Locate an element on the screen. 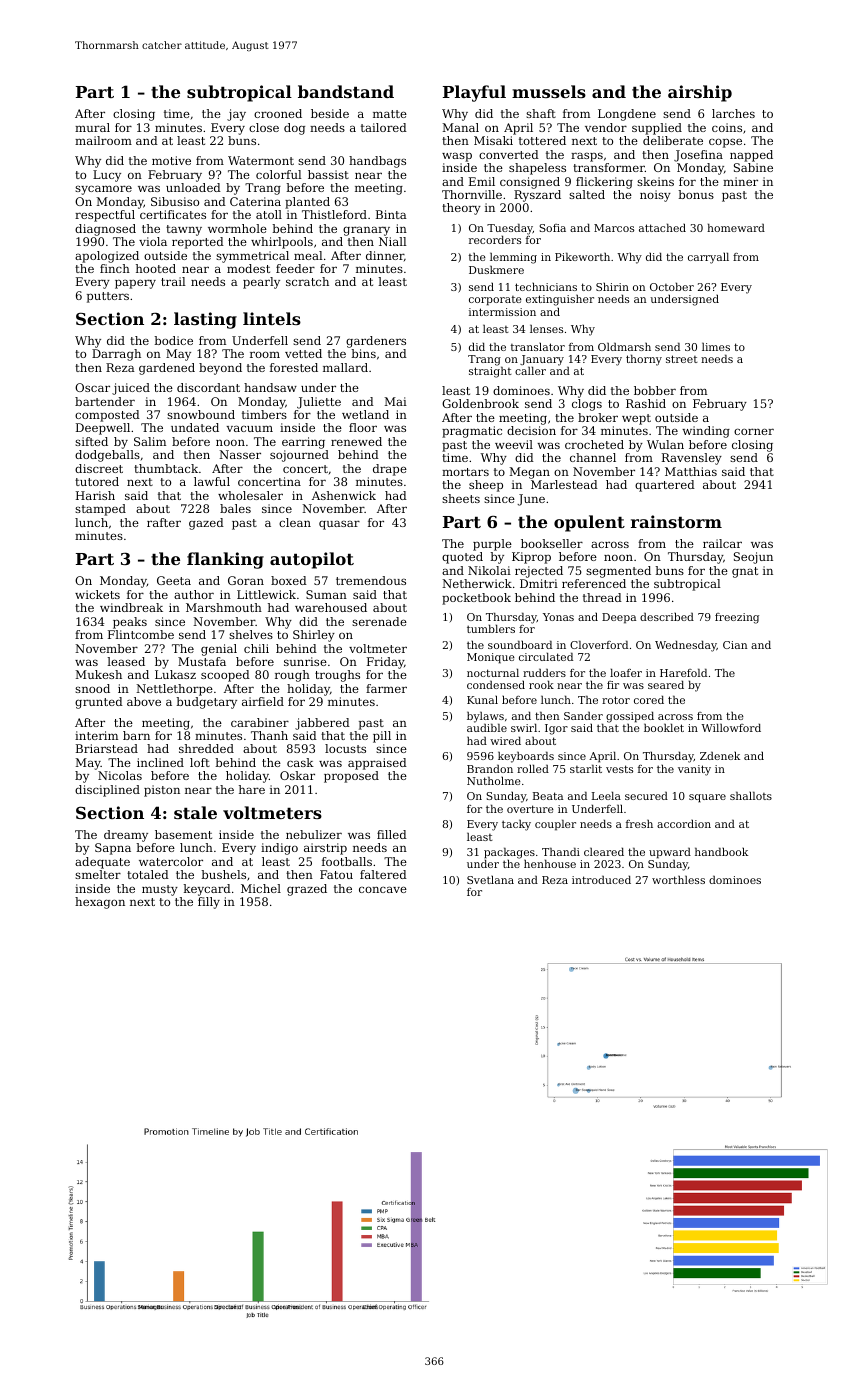 The width and height of the screenshot is (849, 1400). mural is located at coordinates (92, 127).
